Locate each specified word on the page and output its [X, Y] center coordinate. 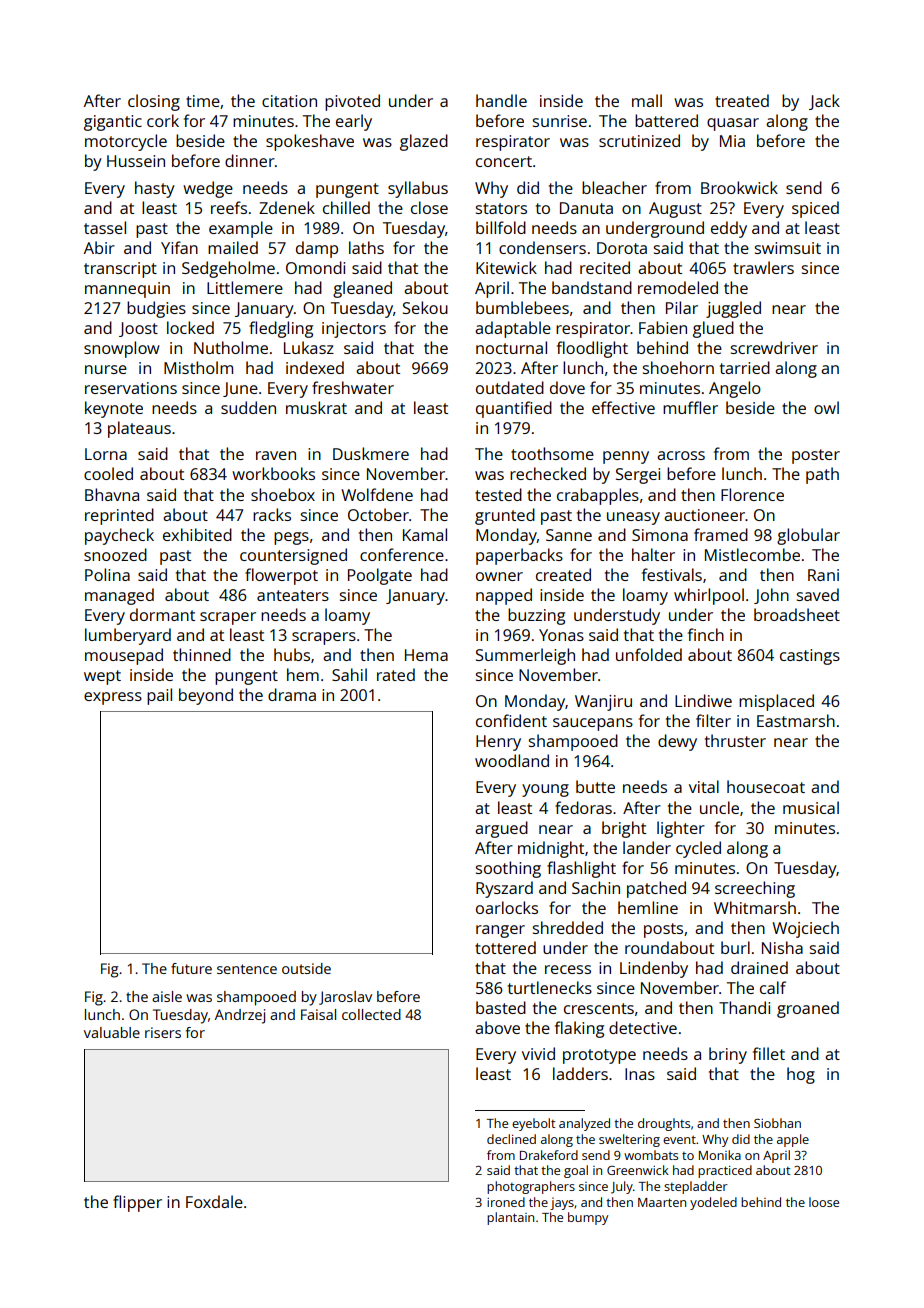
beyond [206, 696]
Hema [426, 655]
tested [498, 494]
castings [810, 657]
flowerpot [281, 576]
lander [647, 847]
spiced [815, 209]
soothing [508, 869]
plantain [510, 1218]
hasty [155, 189]
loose [824, 1202]
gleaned [362, 289]
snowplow [122, 349]
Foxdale [214, 1201]
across [681, 455]
